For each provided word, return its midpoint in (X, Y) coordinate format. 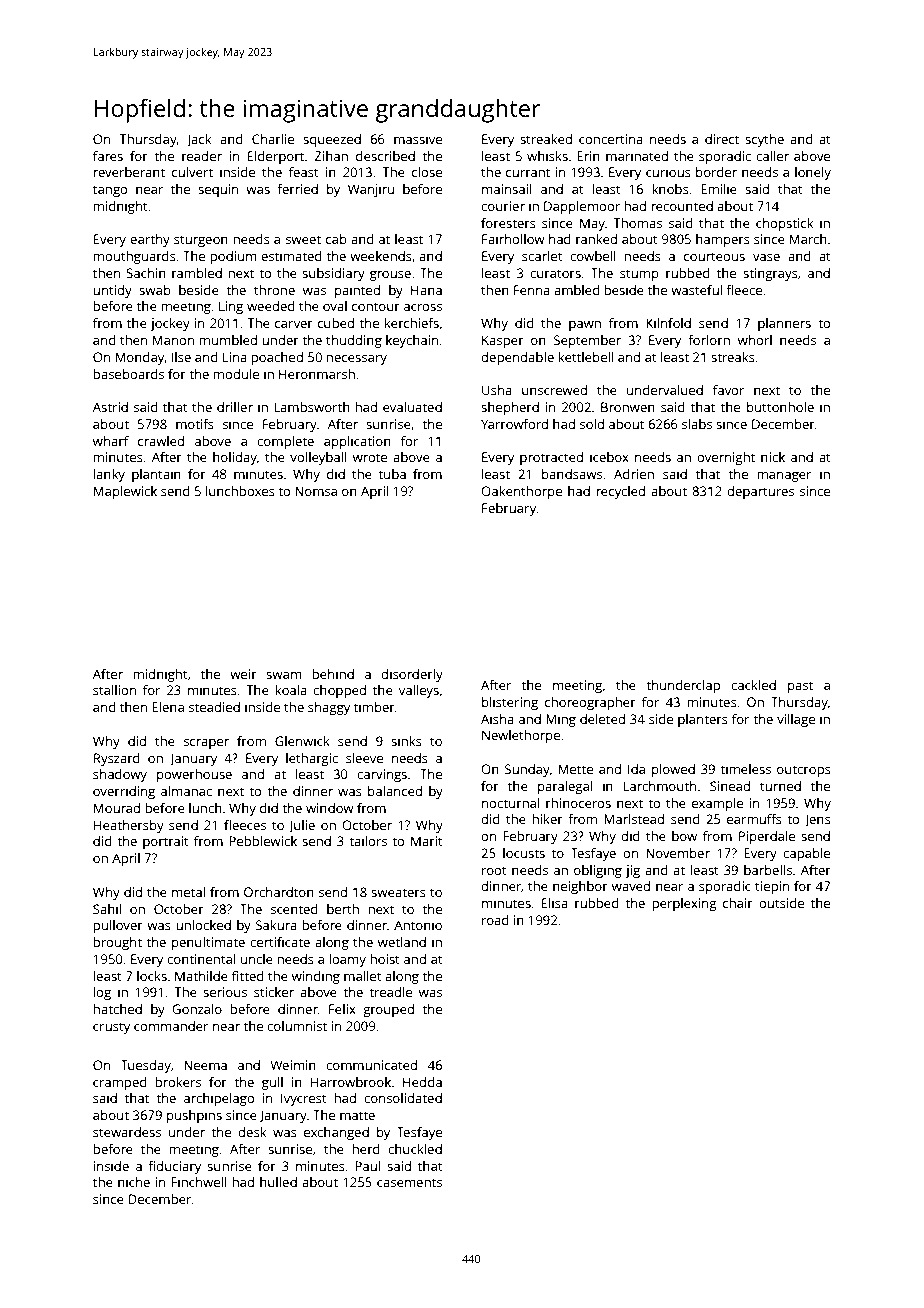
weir (243, 674)
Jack (199, 140)
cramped (120, 1083)
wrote (370, 457)
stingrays (770, 274)
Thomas (637, 223)
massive (418, 139)
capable (806, 854)
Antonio (418, 925)
